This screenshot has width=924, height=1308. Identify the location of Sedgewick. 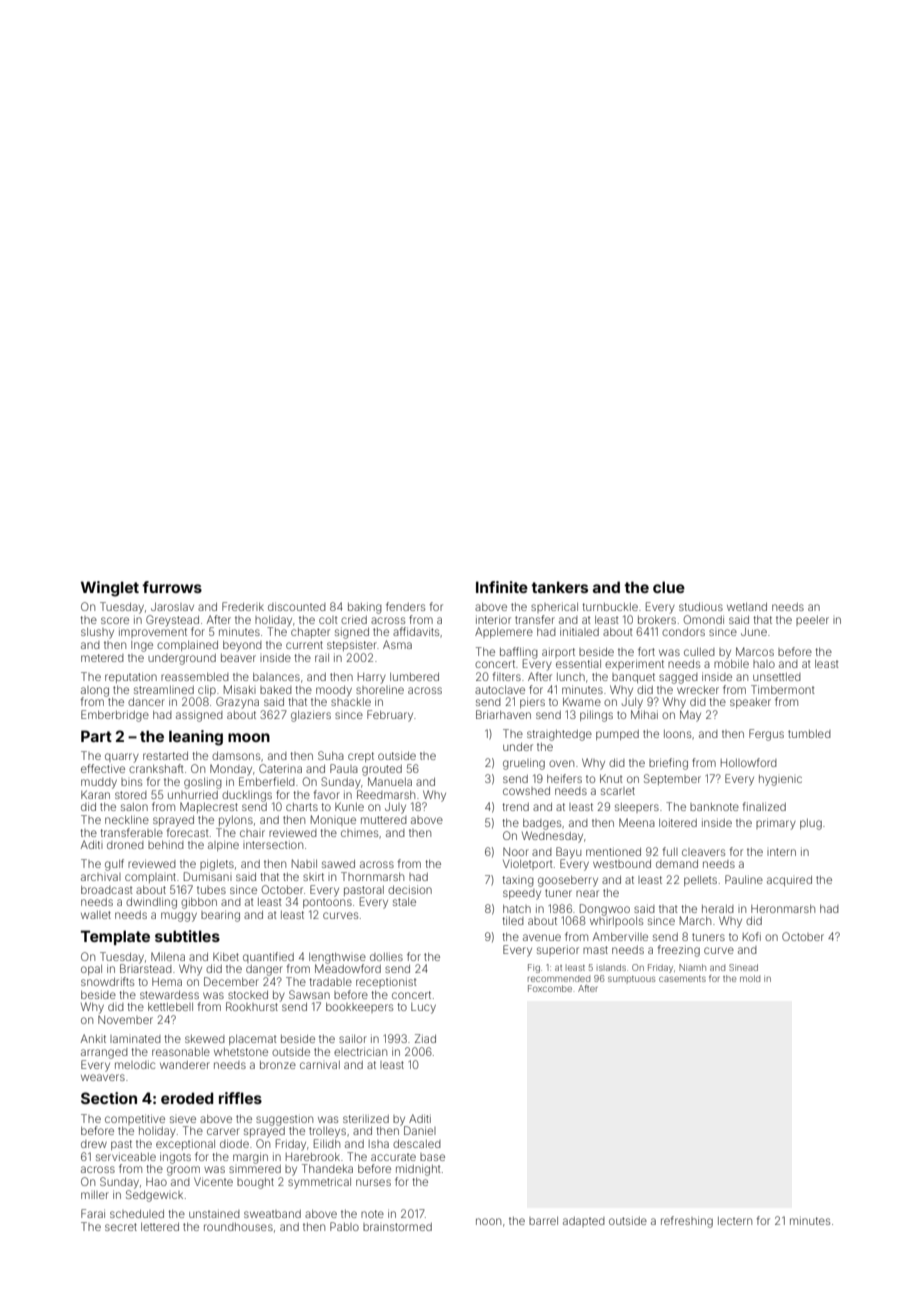
(154, 1196).
